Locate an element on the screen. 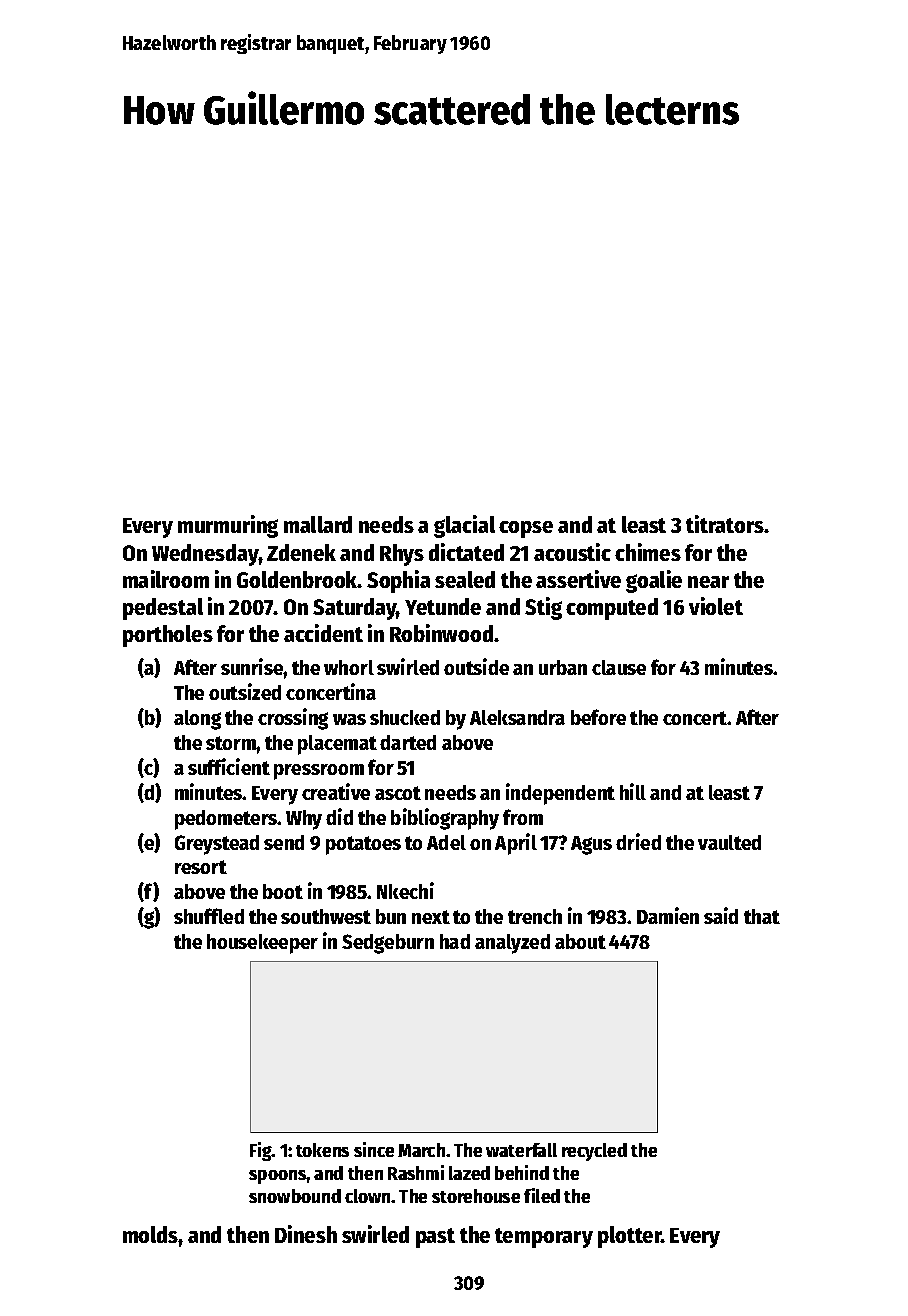  murmuring is located at coordinates (228, 526).
